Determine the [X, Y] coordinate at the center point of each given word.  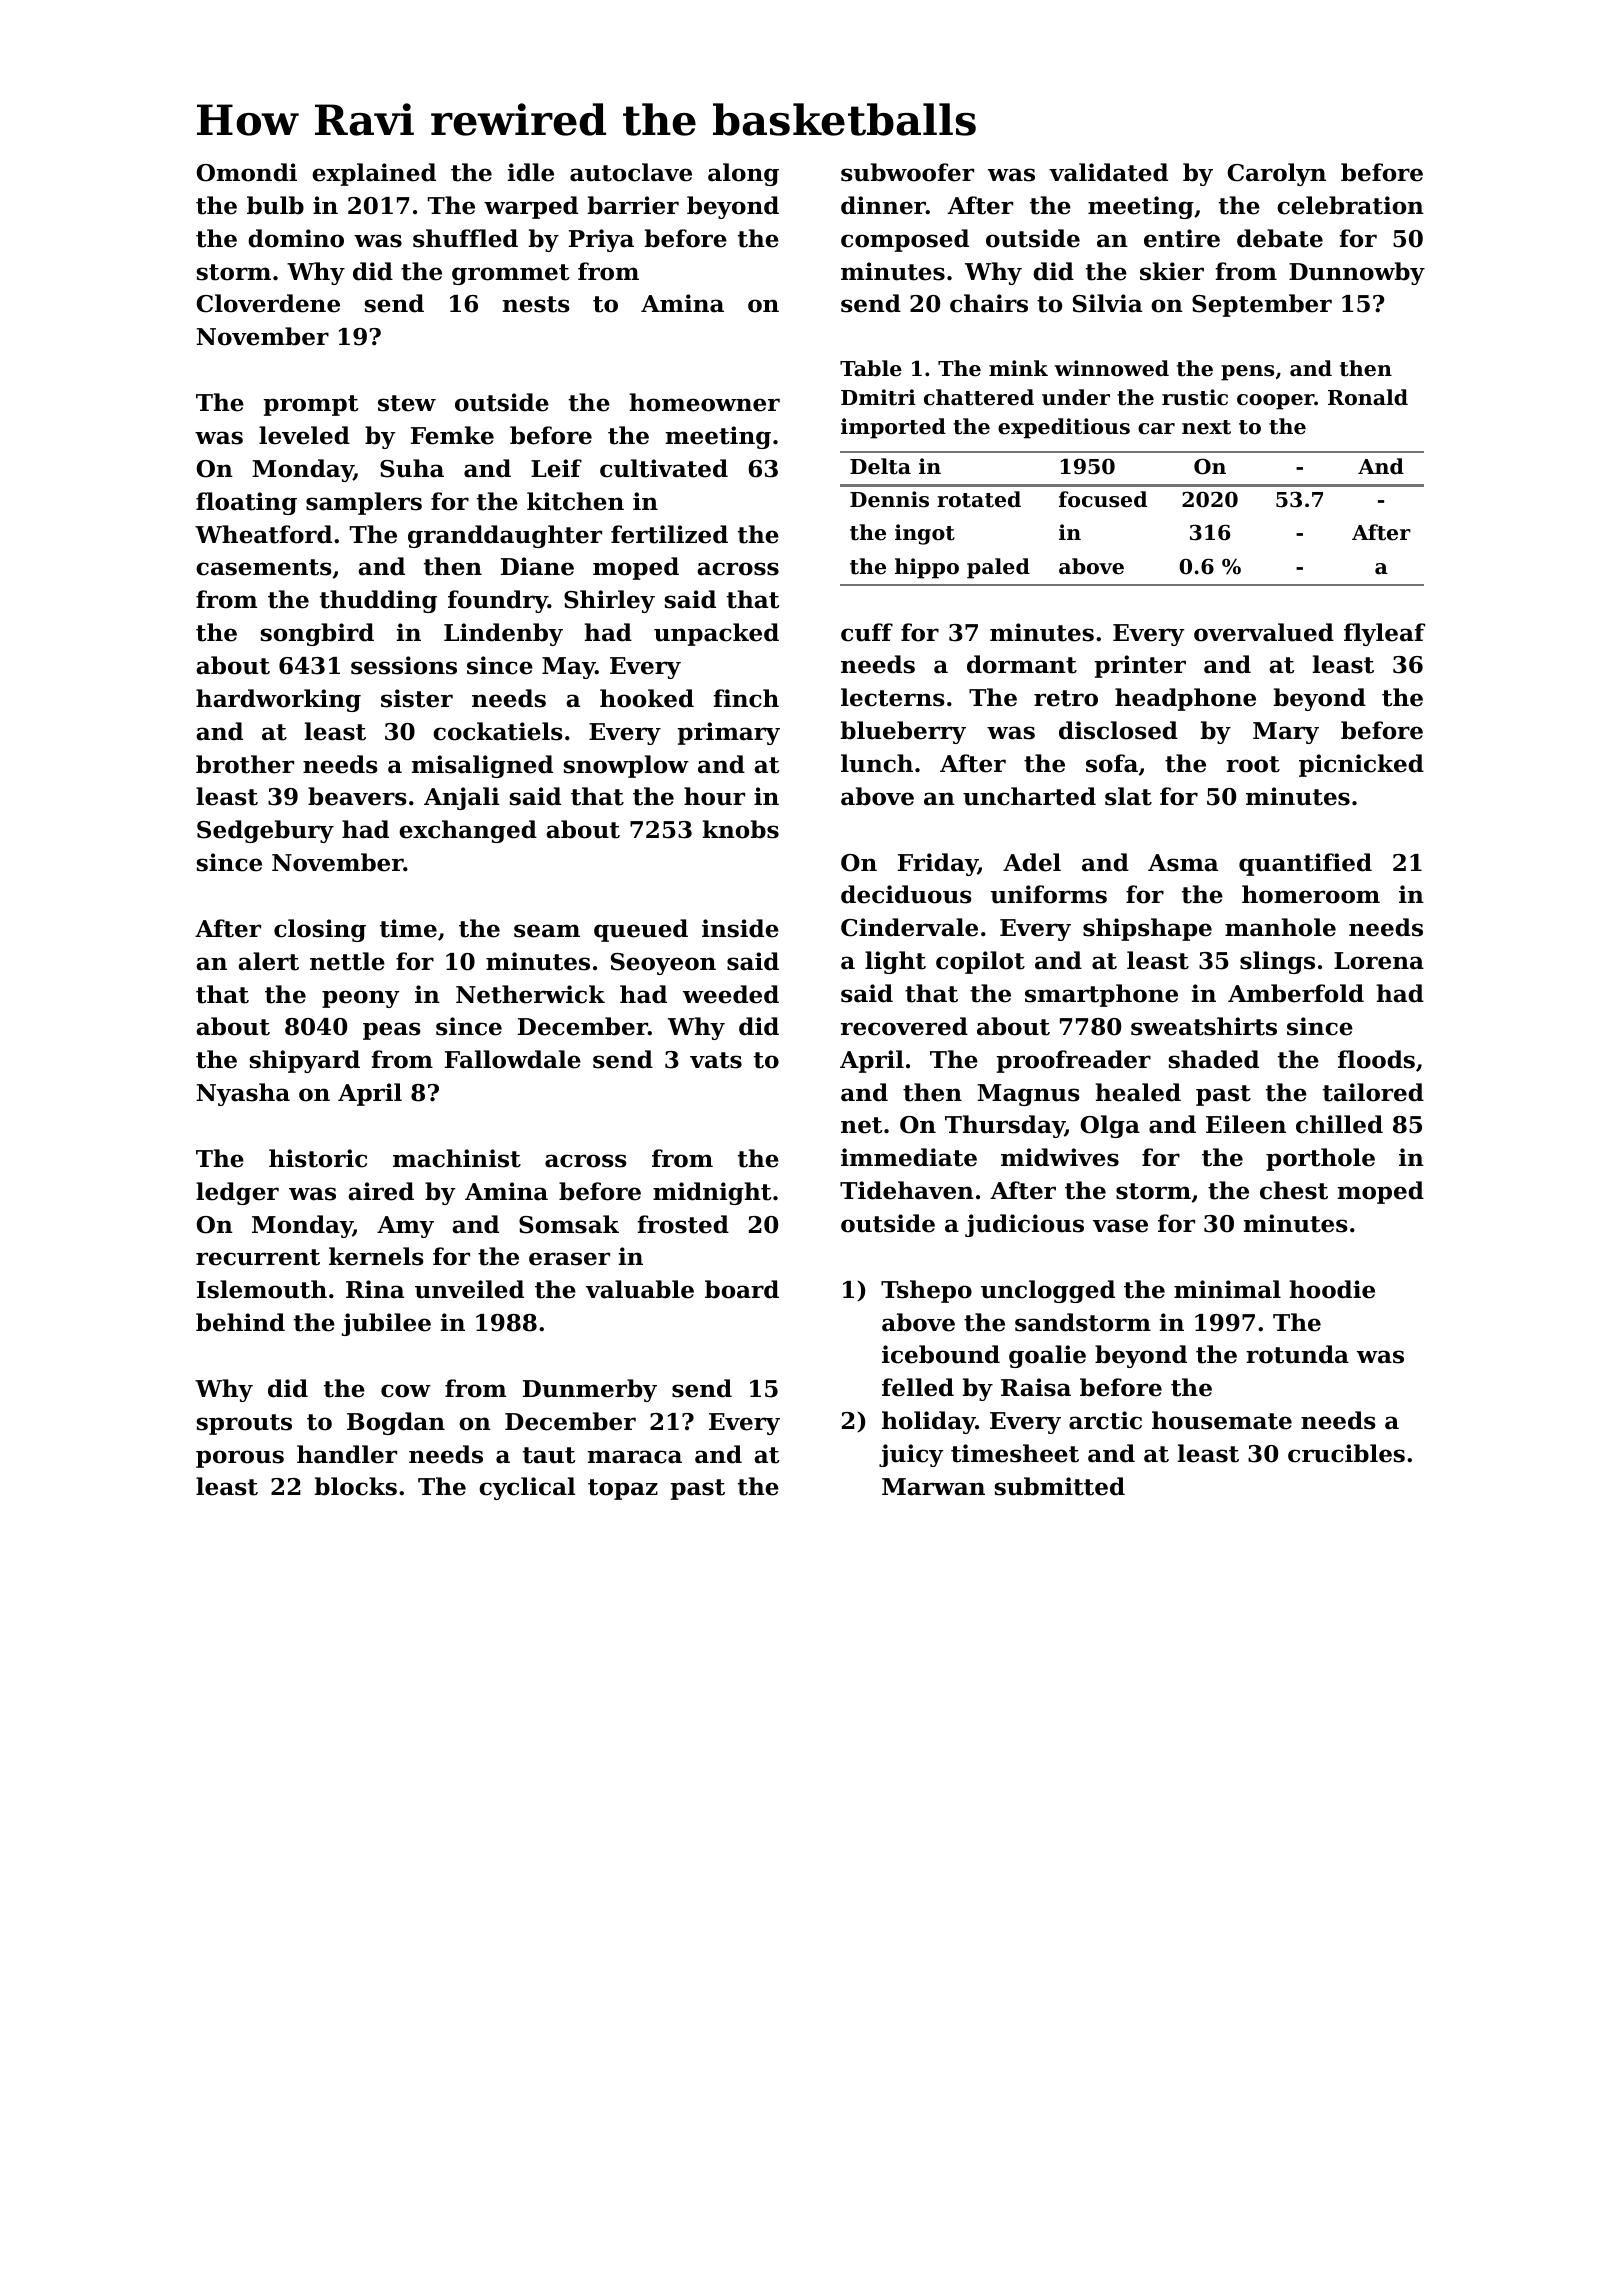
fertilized [669, 534]
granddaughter [505, 536]
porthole [1320, 1159]
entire [1182, 238]
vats [716, 1060]
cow [406, 1391]
